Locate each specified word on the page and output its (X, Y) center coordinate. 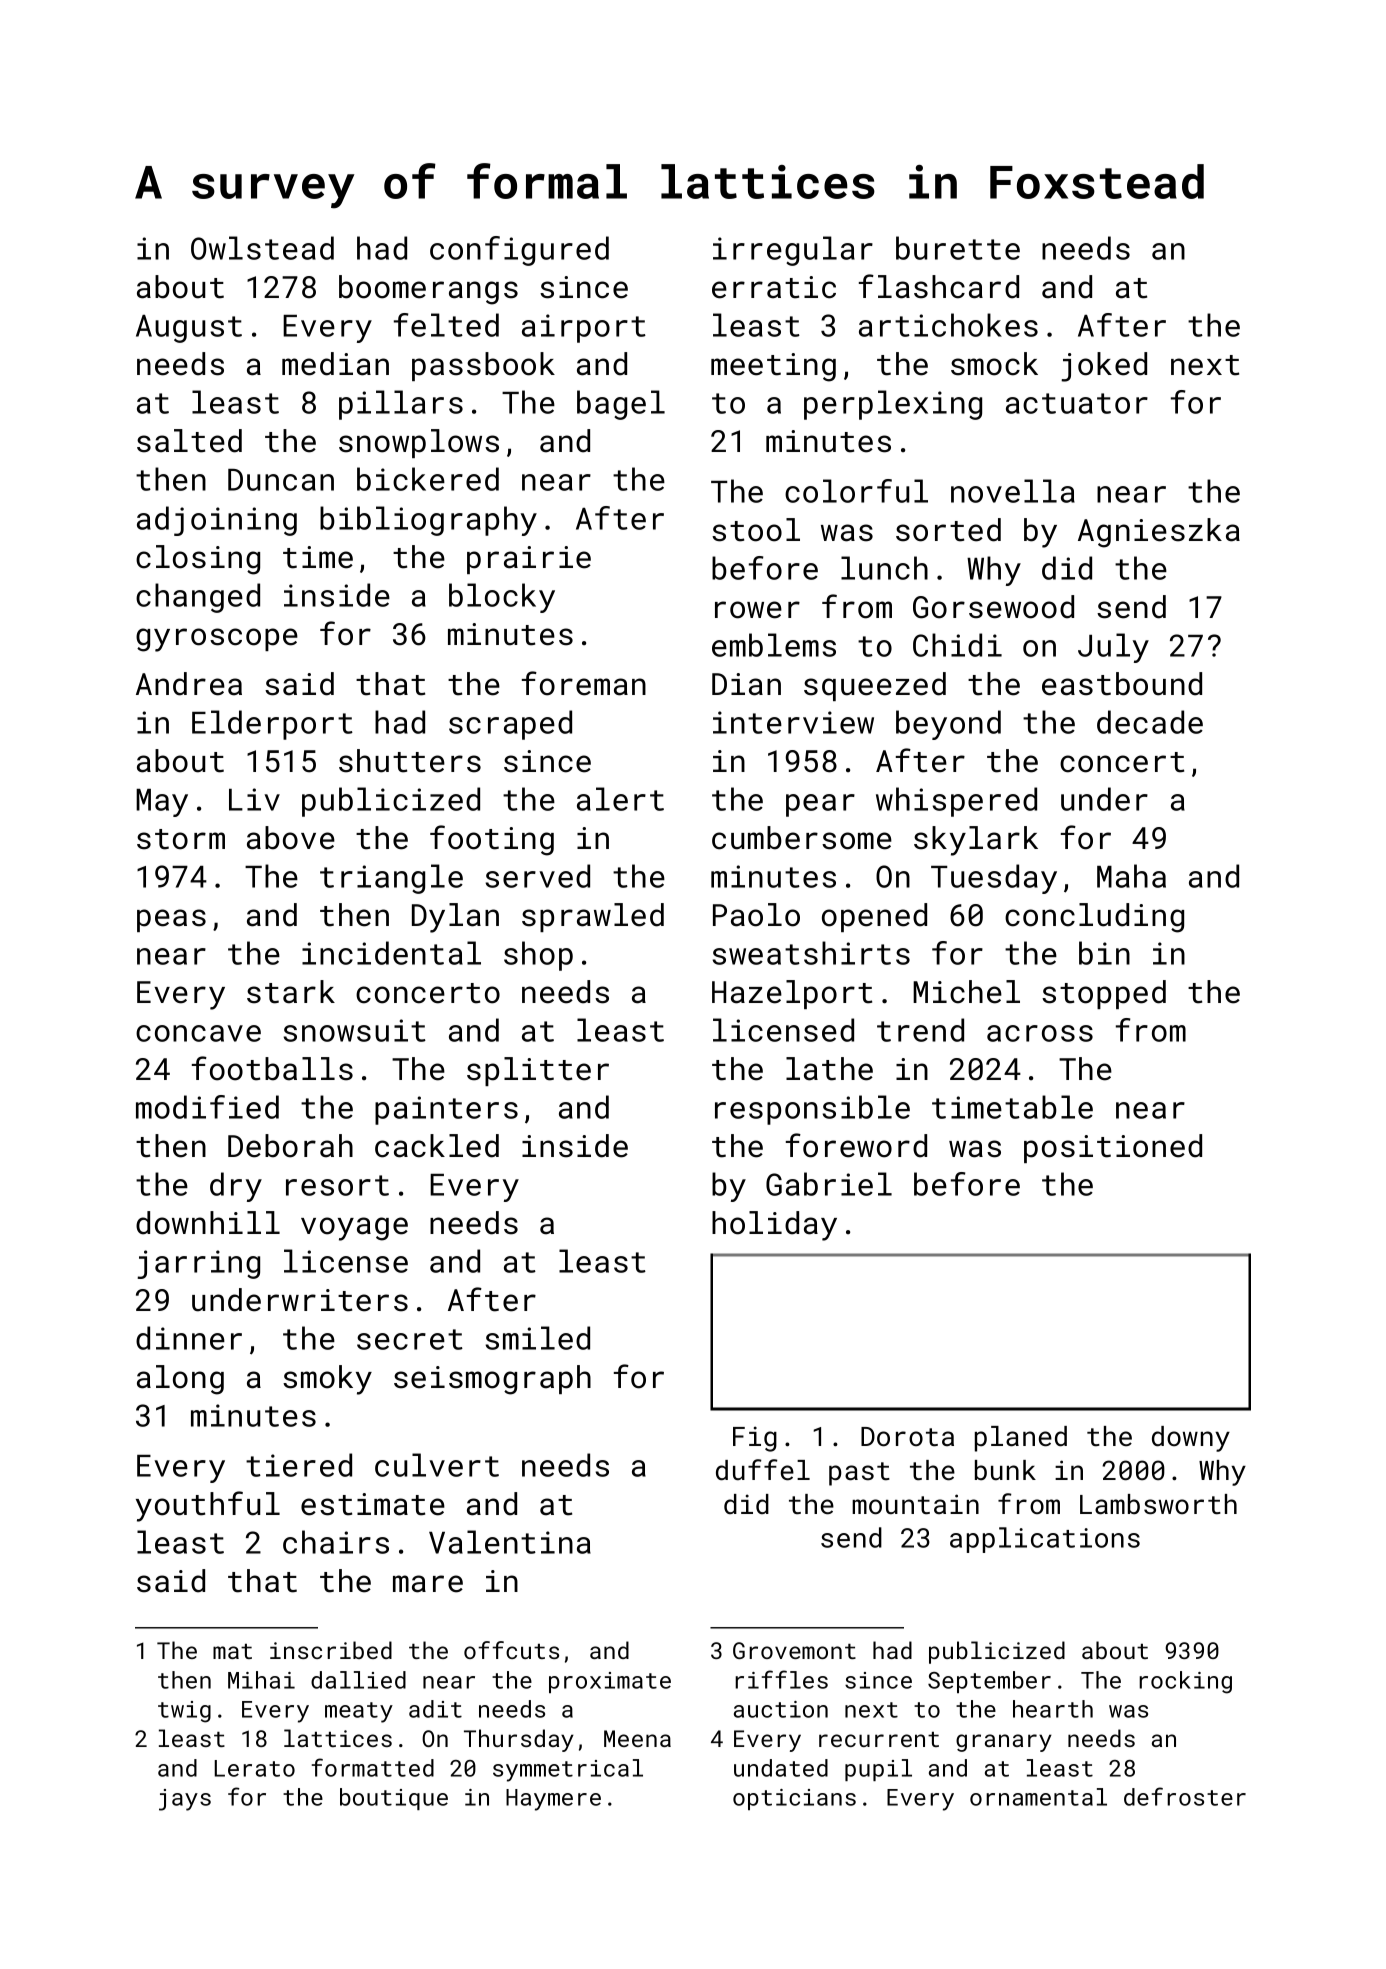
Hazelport (792, 994)
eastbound (1122, 684)
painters (446, 1110)
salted (189, 441)
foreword (856, 1145)
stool (756, 530)
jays (185, 1800)
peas (171, 920)
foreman (584, 683)
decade (1150, 722)
